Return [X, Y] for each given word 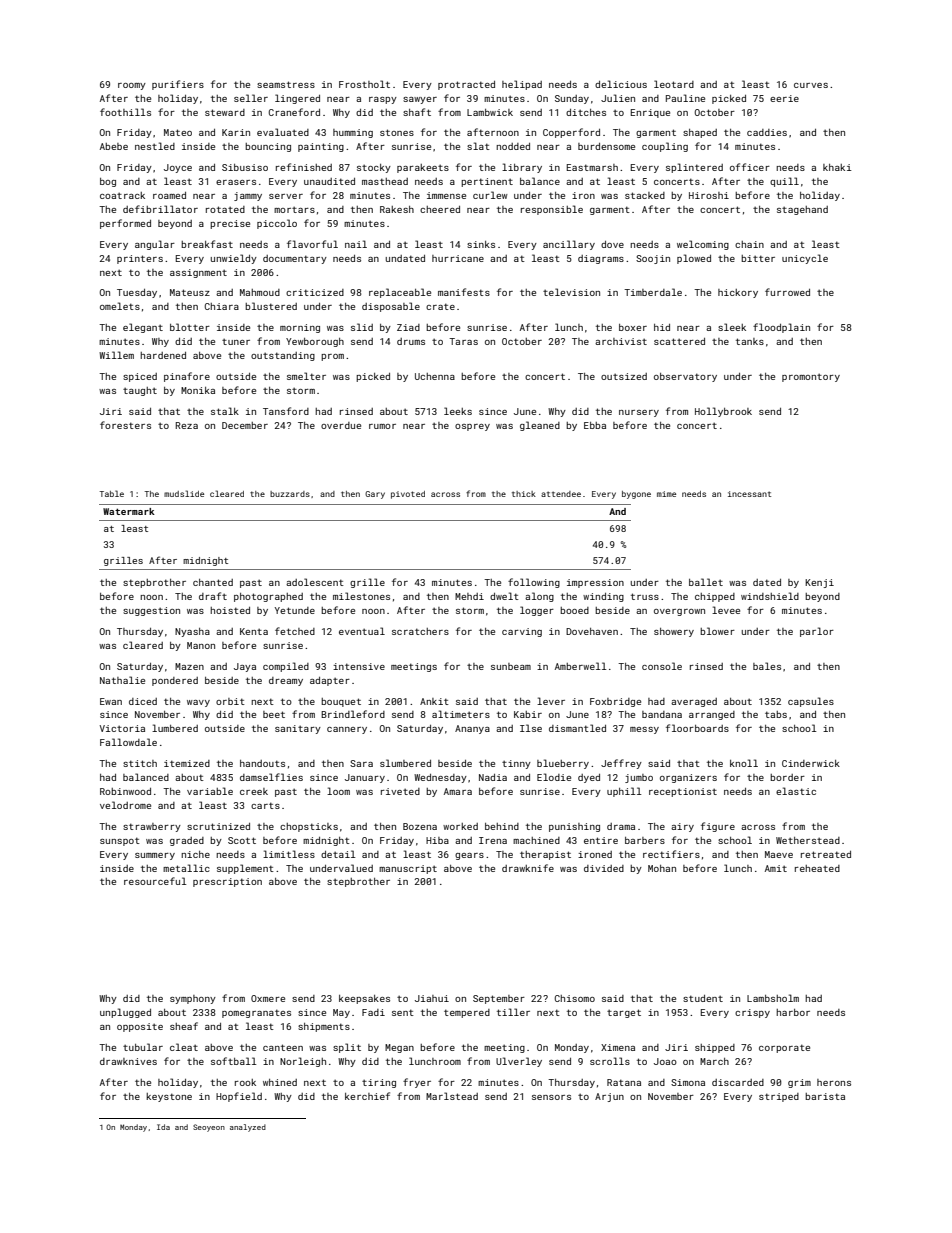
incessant [749, 494]
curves [811, 85]
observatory [685, 377]
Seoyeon [209, 1128]
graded [187, 841]
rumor [382, 426]
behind [502, 826]
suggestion [151, 611]
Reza [187, 425]
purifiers [178, 85]
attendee [561, 494]
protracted [466, 85]
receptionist [683, 792]
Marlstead [452, 1096]
